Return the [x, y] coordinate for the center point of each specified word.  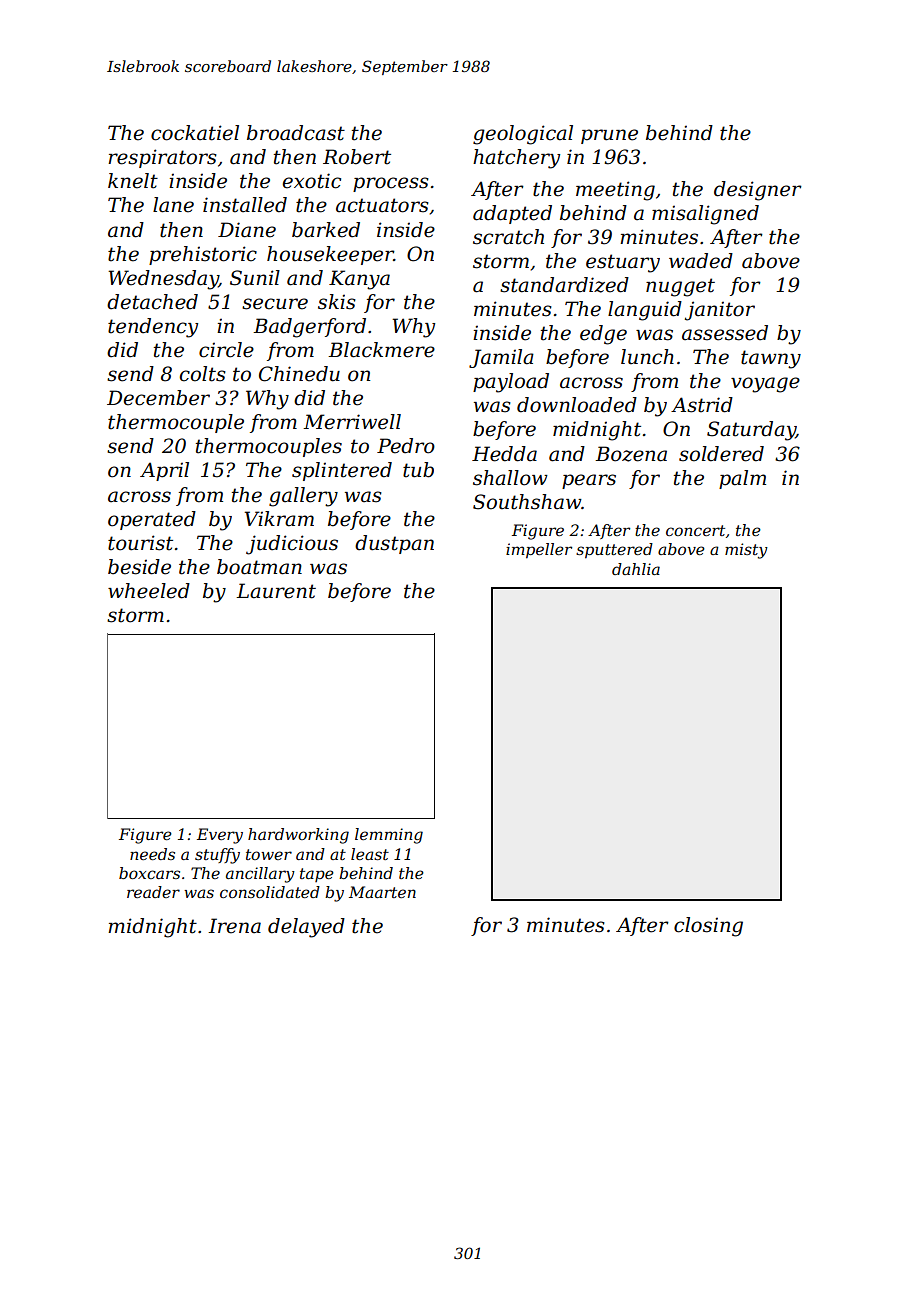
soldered [721, 454]
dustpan [394, 544]
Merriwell [352, 422]
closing [708, 927]
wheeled [149, 591]
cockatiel [195, 133]
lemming [389, 836]
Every [220, 836]
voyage [765, 385]
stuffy [217, 856]
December [158, 398]
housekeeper [330, 255]
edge [603, 335]
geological [523, 135]
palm [742, 479]
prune [609, 136]
